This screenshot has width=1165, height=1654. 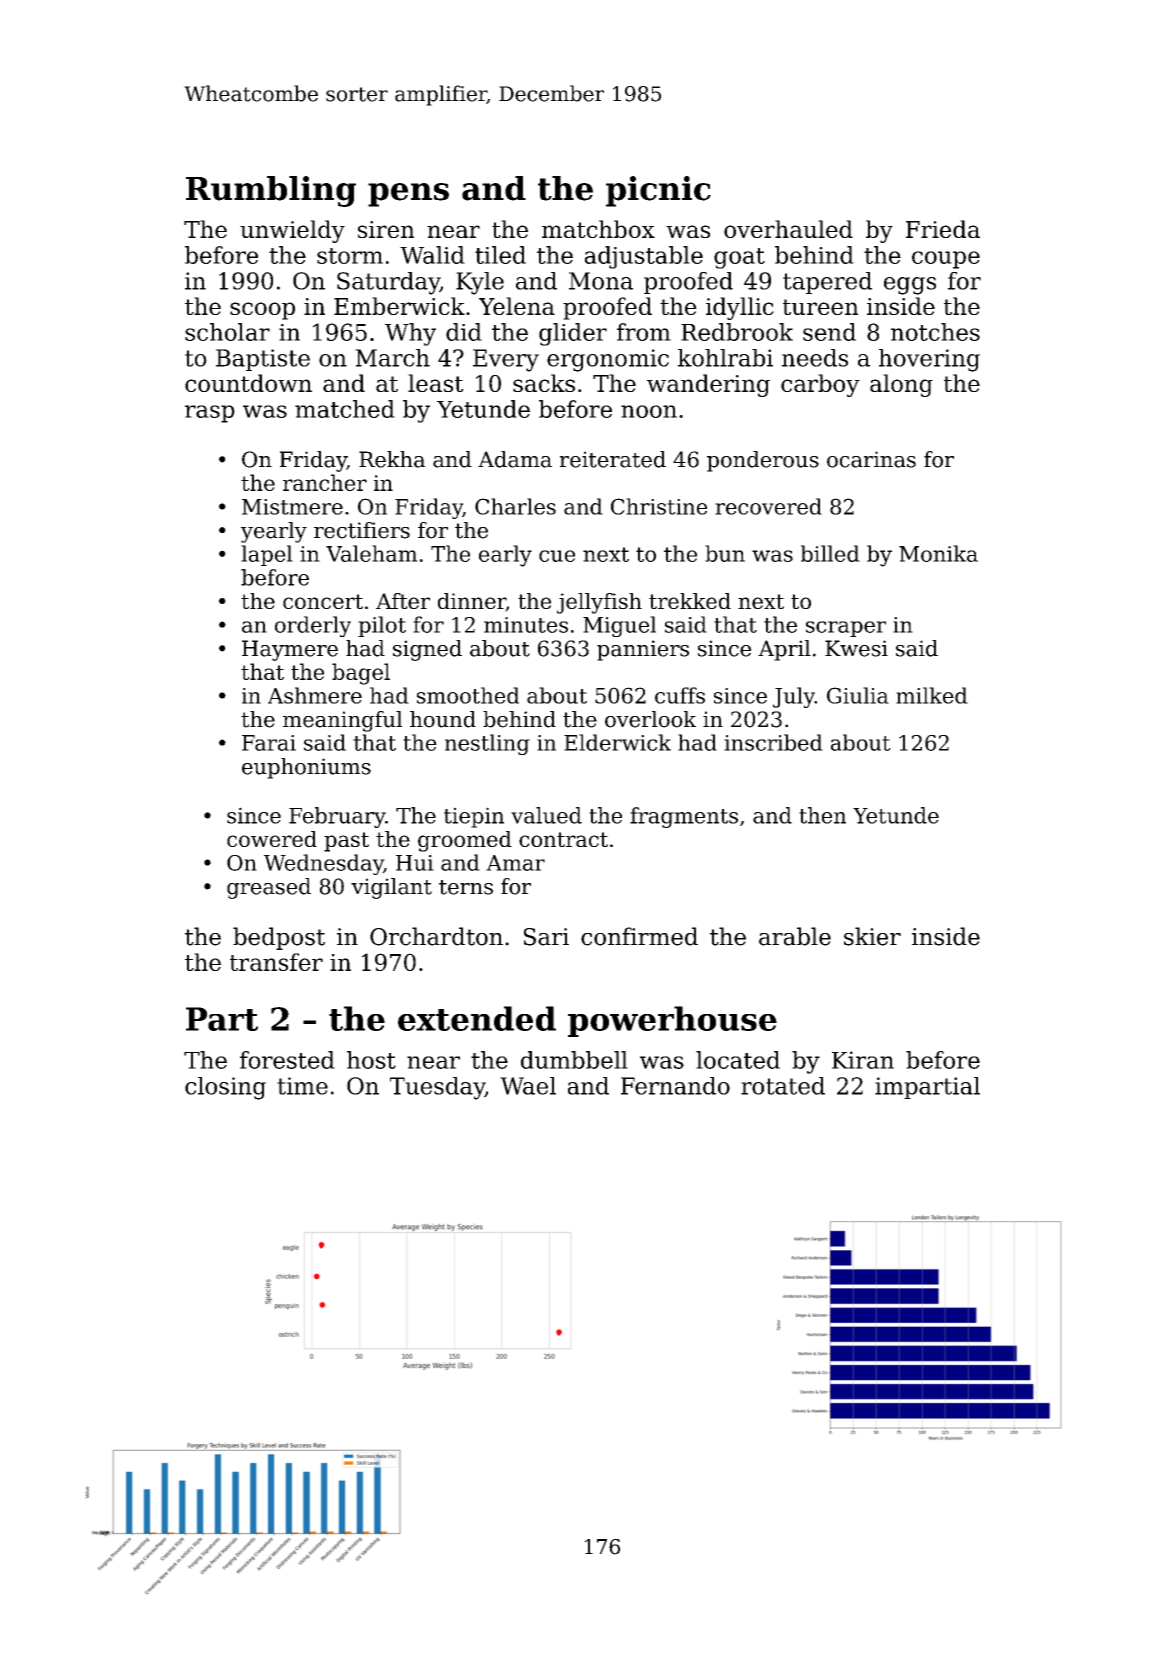 What do you see at coordinates (262, 311) in the screenshot?
I see `scoop` at bounding box center [262, 311].
